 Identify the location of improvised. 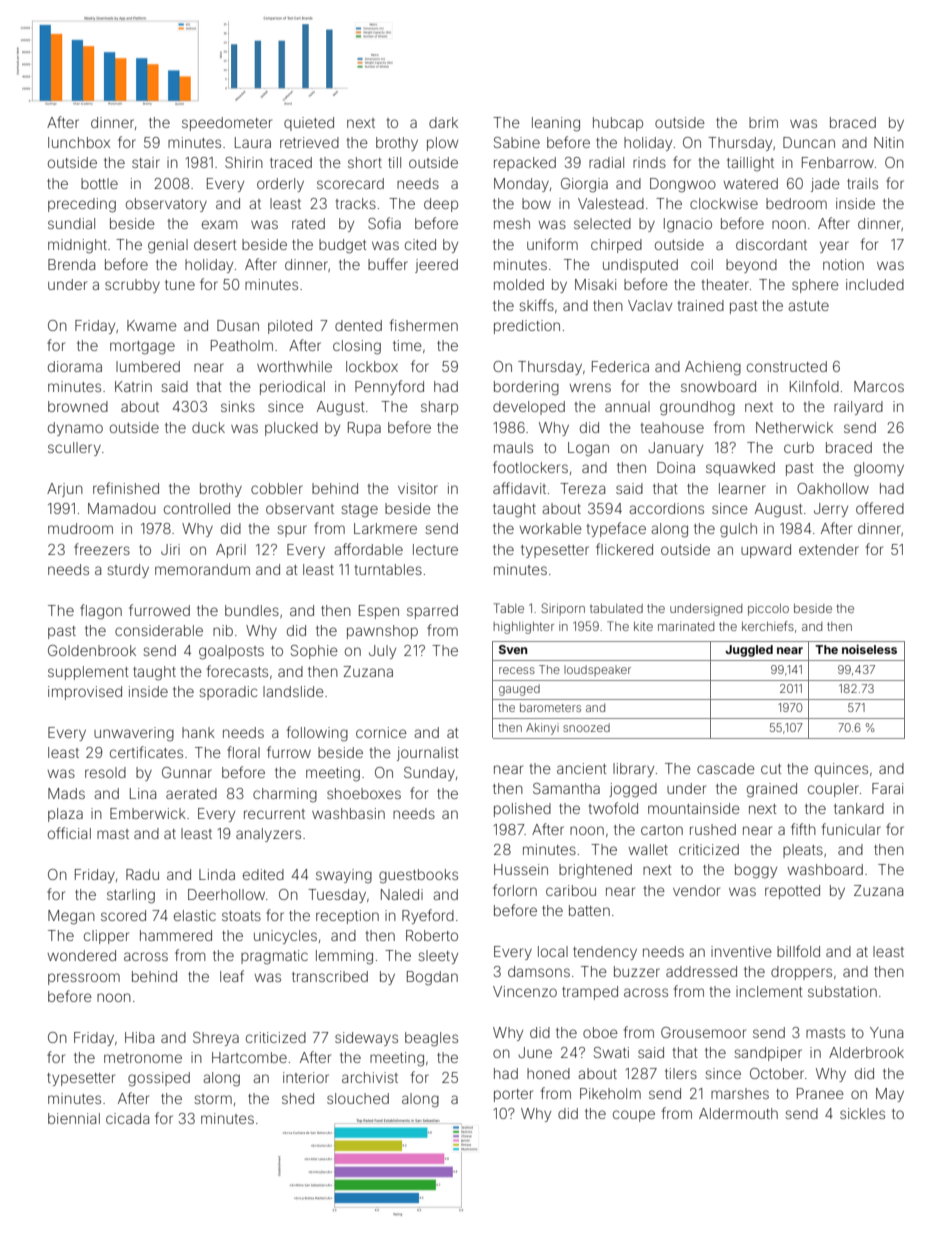
(85, 693).
